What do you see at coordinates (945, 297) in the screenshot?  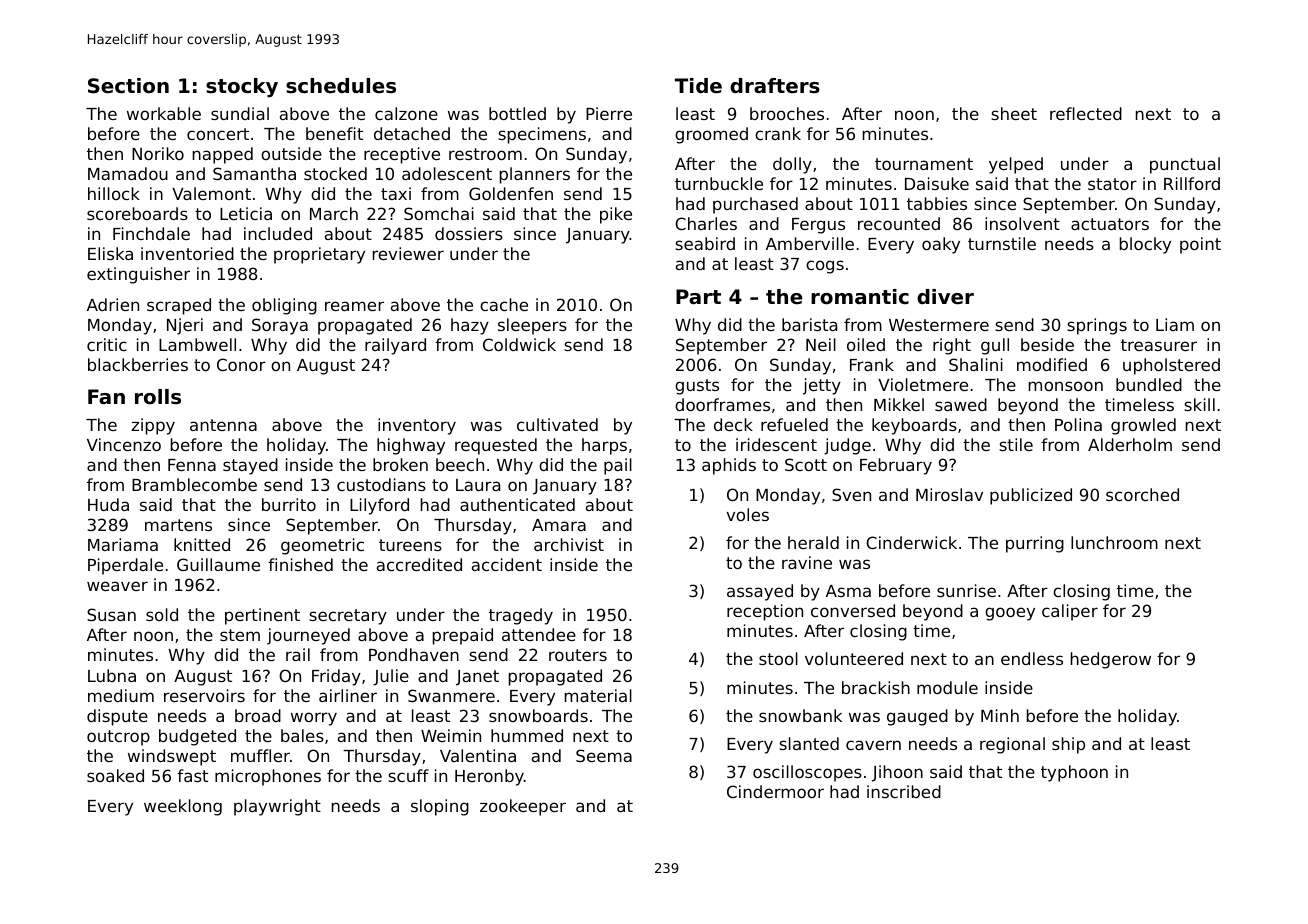 I see `diver` at bounding box center [945, 297].
